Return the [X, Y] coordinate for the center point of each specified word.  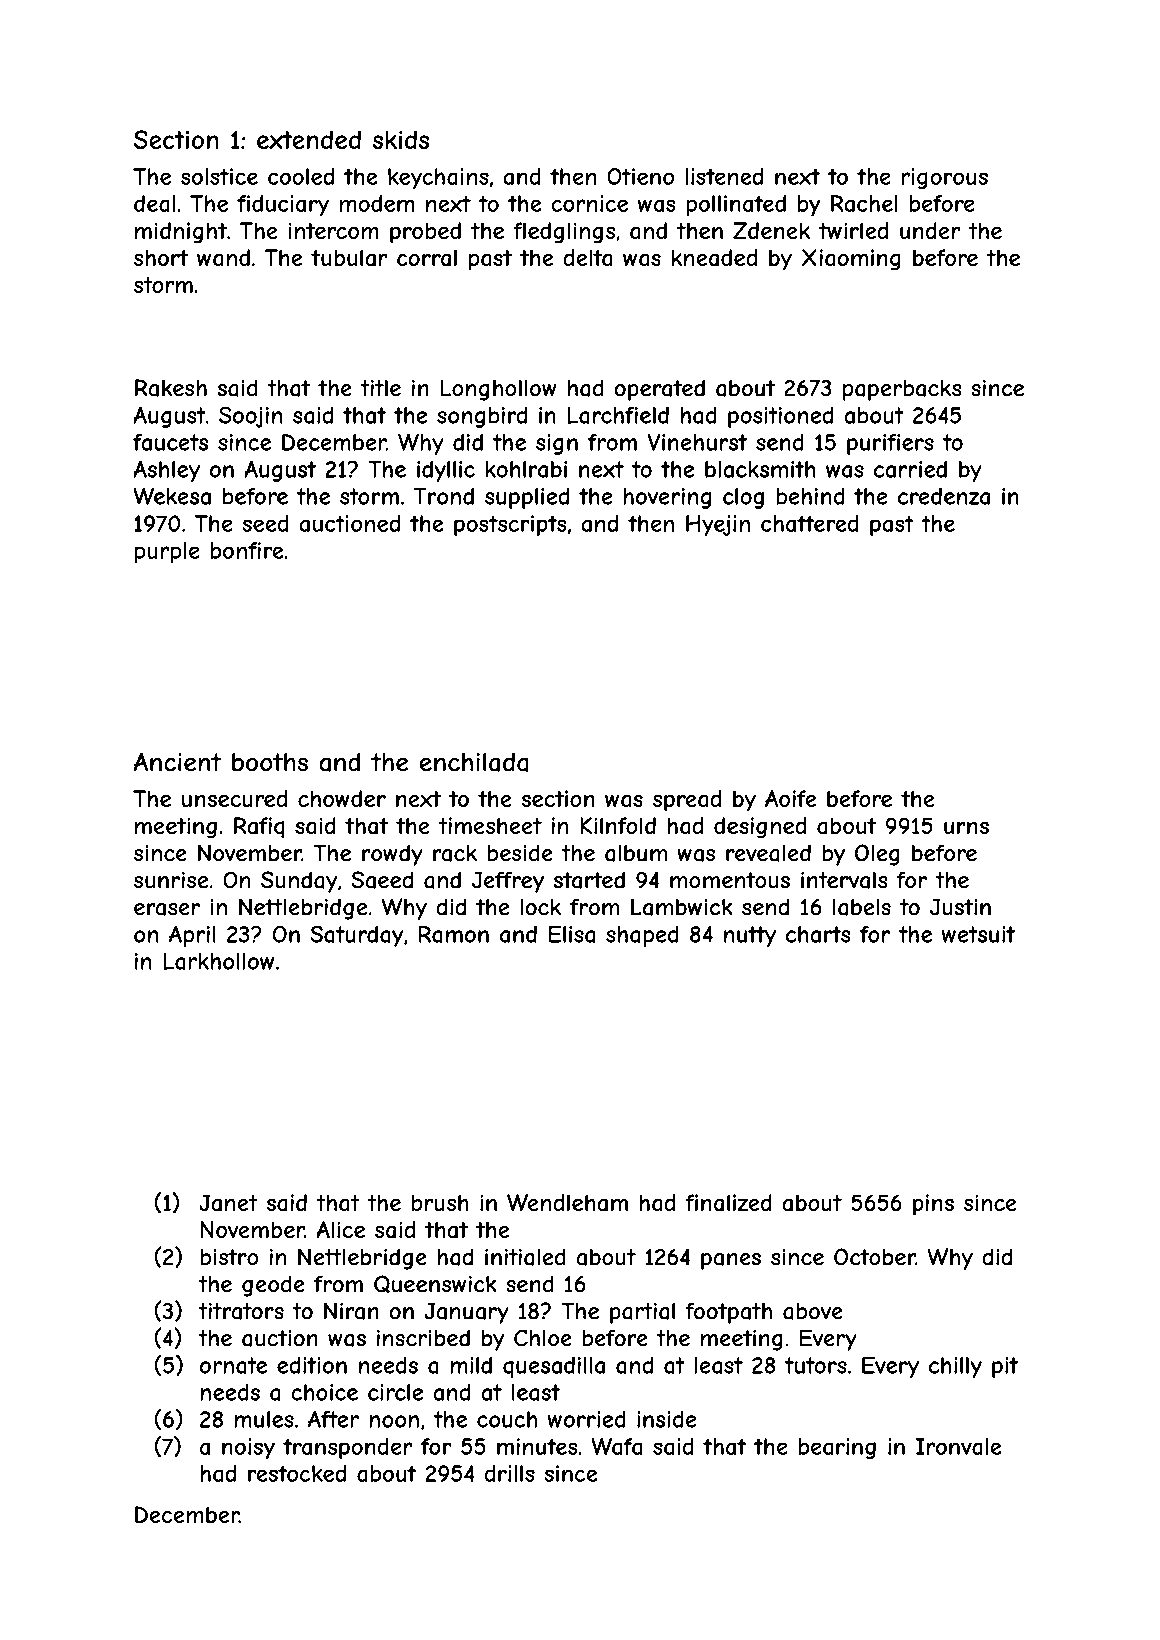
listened [724, 176]
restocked [297, 1473]
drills [510, 1473]
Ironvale [958, 1446]
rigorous [944, 178]
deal [154, 203]
